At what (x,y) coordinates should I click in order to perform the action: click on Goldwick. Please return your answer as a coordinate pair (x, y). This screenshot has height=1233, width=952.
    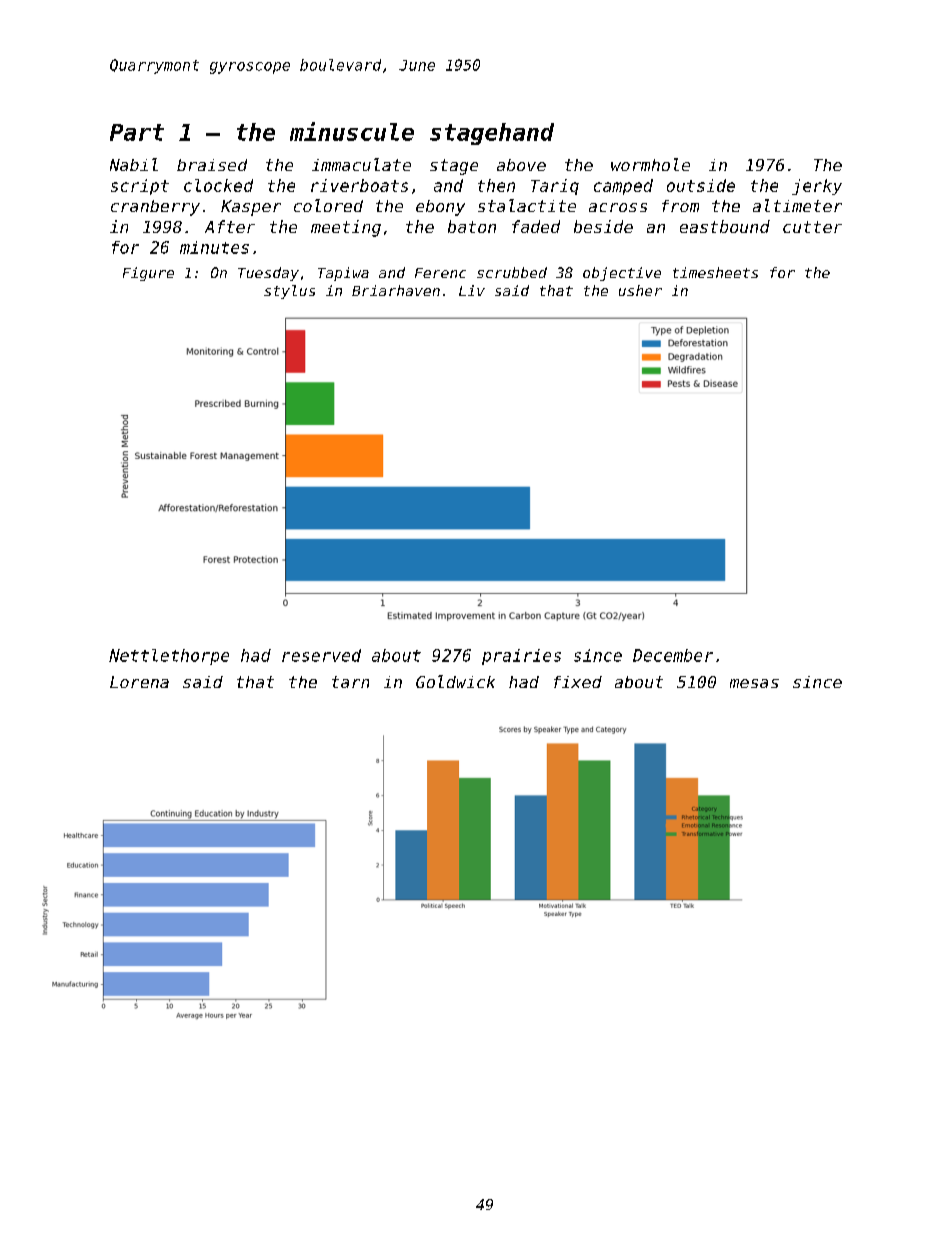
    Looking at the image, I should click on (455, 681).
